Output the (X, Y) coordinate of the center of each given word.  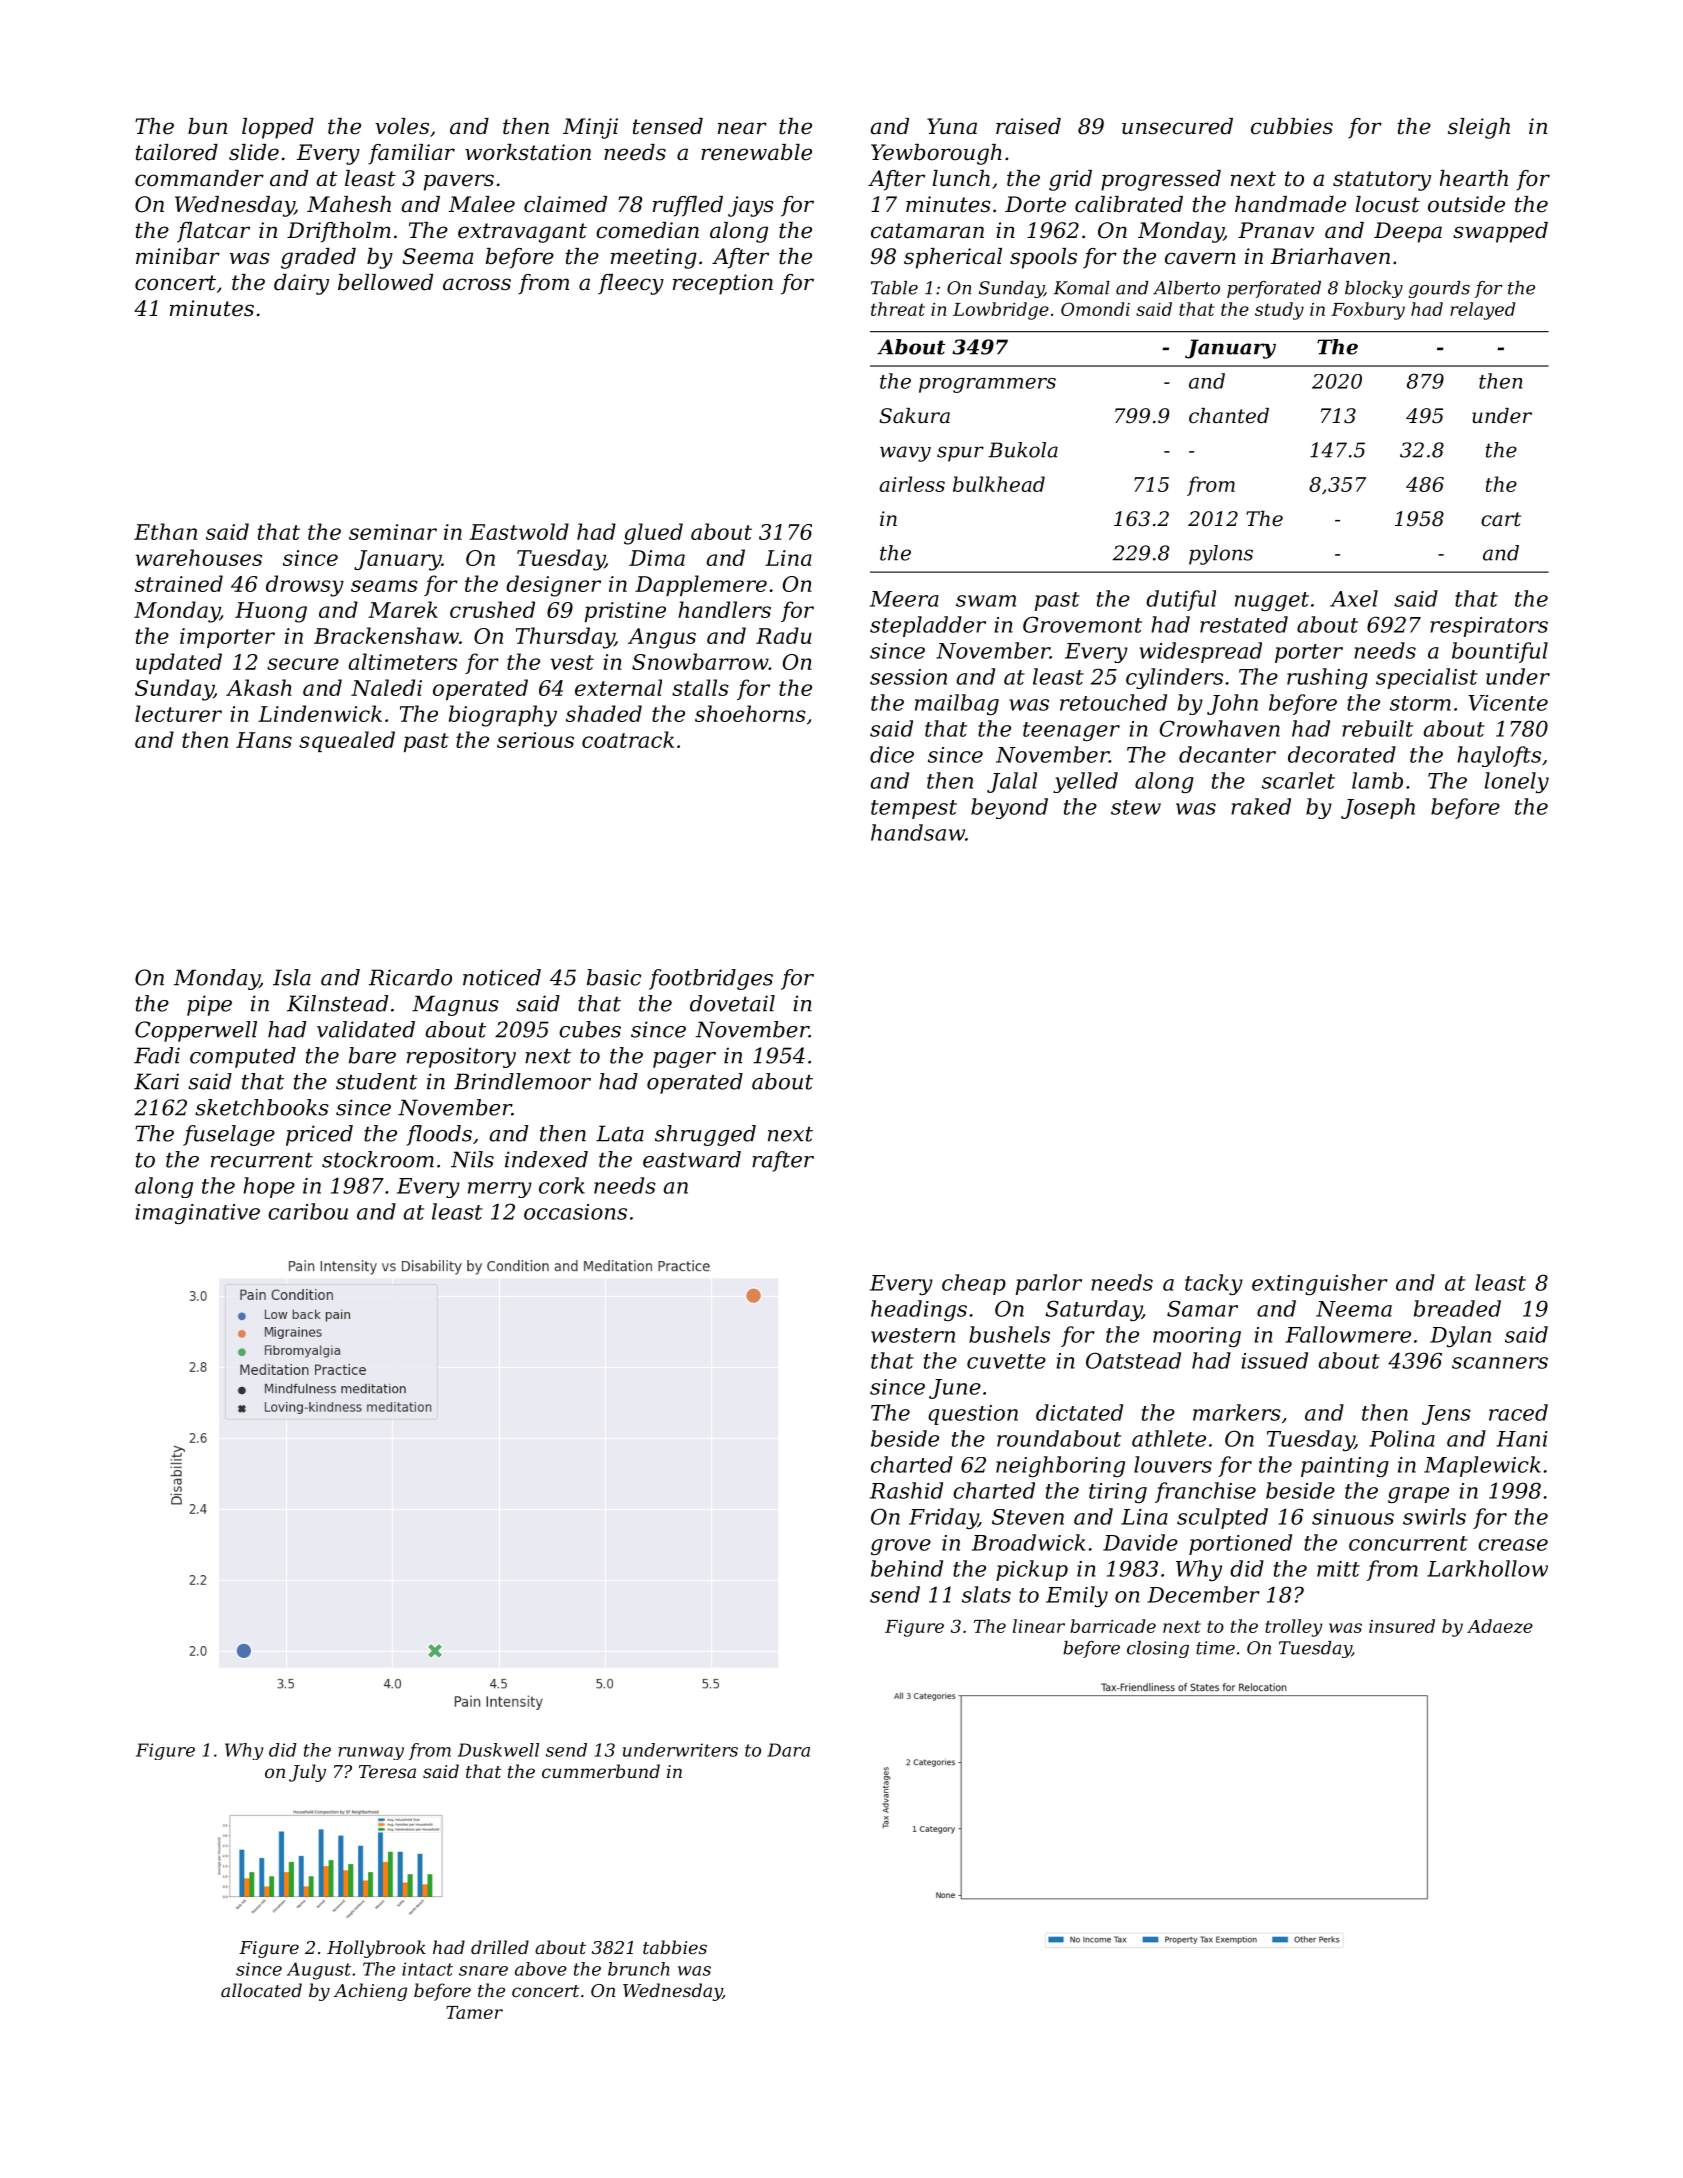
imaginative (198, 1214)
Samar (1202, 1308)
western (913, 1335)
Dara (788, 1750)
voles (402, 126)
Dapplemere (701, 585)
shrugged (705, 1135)
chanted (1229, 416)
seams (384, 586)
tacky (1214, 1284)
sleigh (1479, 128)
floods (439, 1135)
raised (1028, 126)
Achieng (370, 1992)
